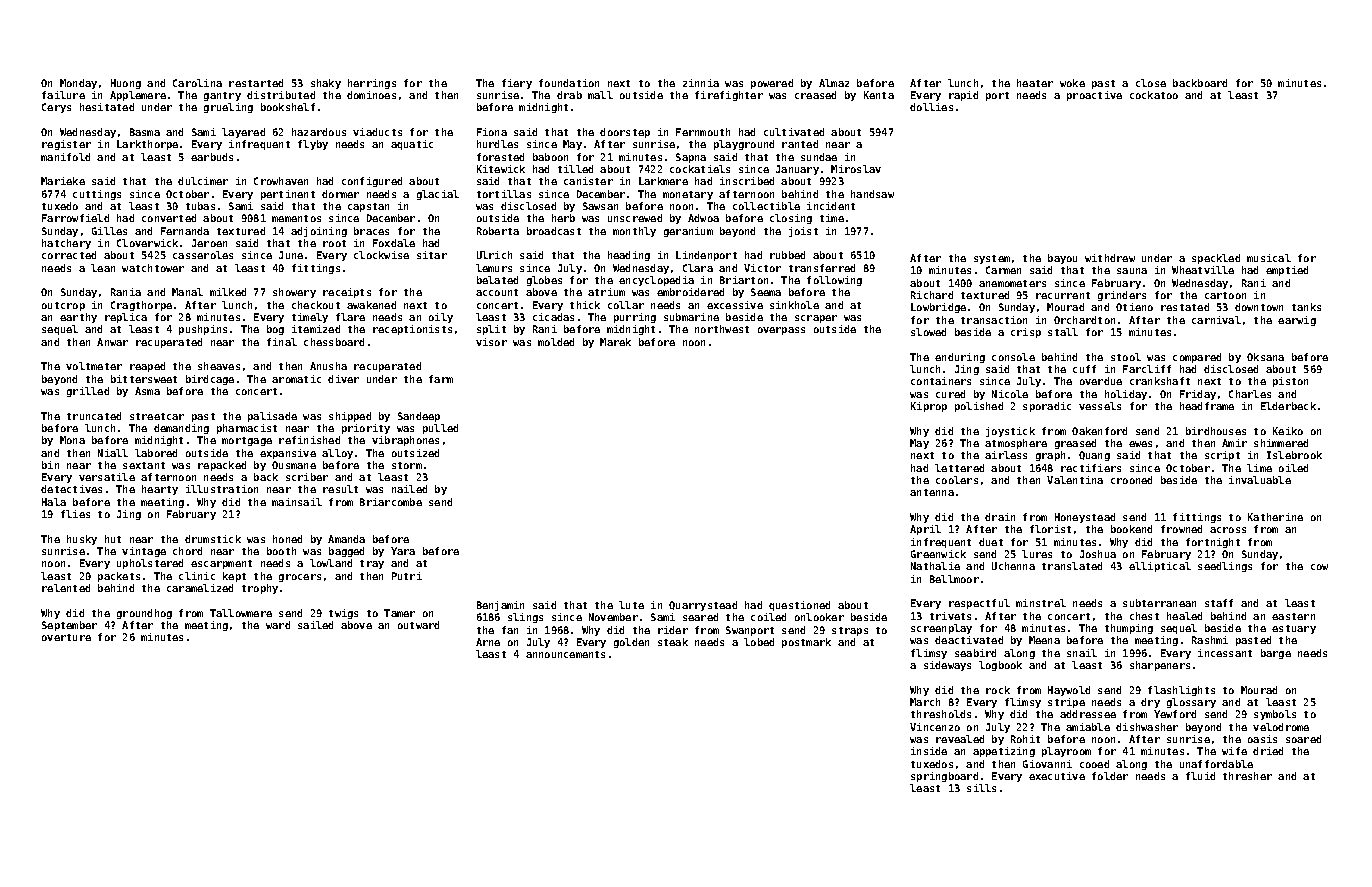 Image resolution: width=1372 pixels, height=887 pixels. Describe the element at coordinates (979, 604) in the screenshot. I see `respectful` at that location.
